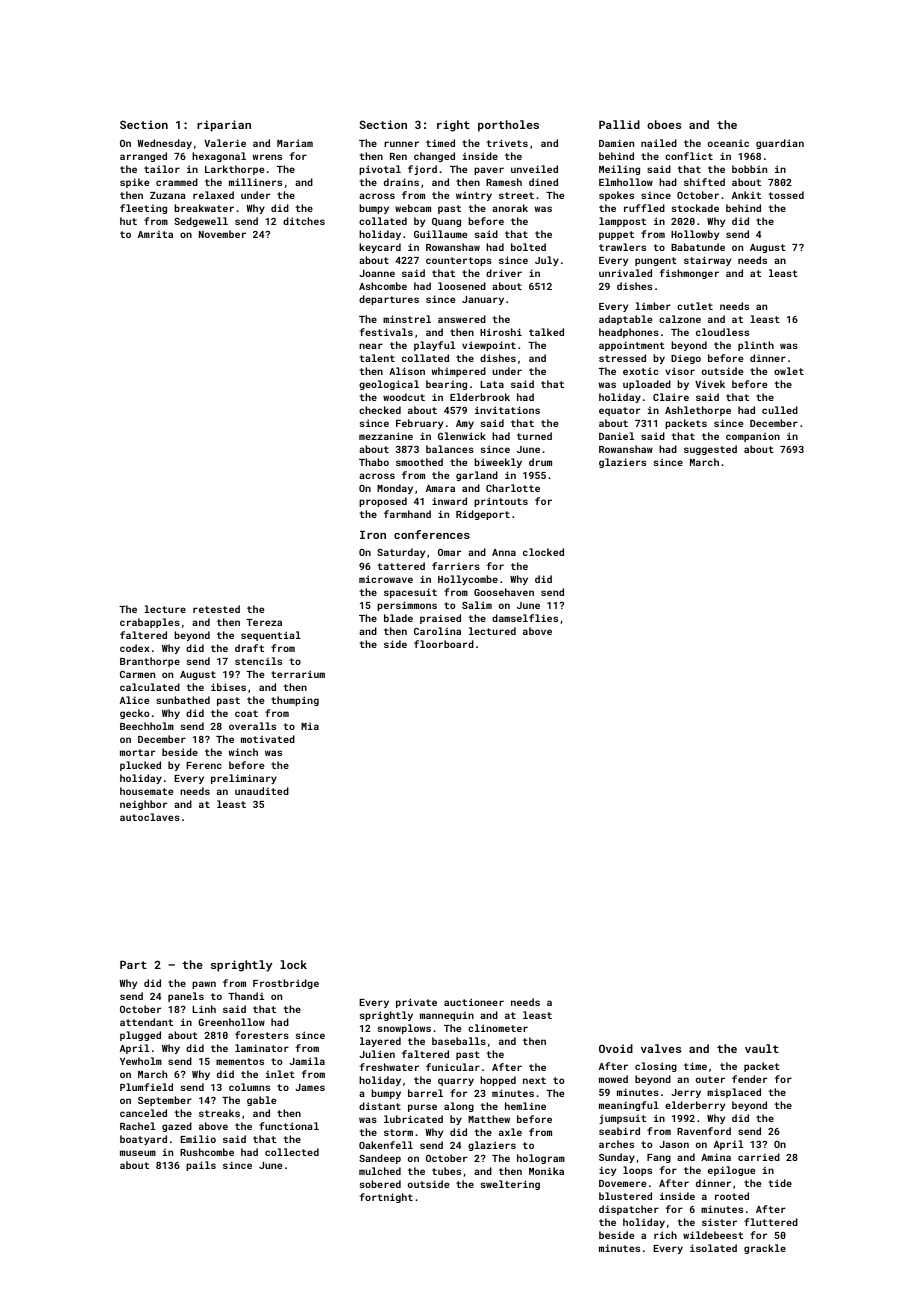 This screenshot has width=924, height=1308. Describe the element at coordinates (707, 261) in the screenshot. I see `stairway` at that location.
